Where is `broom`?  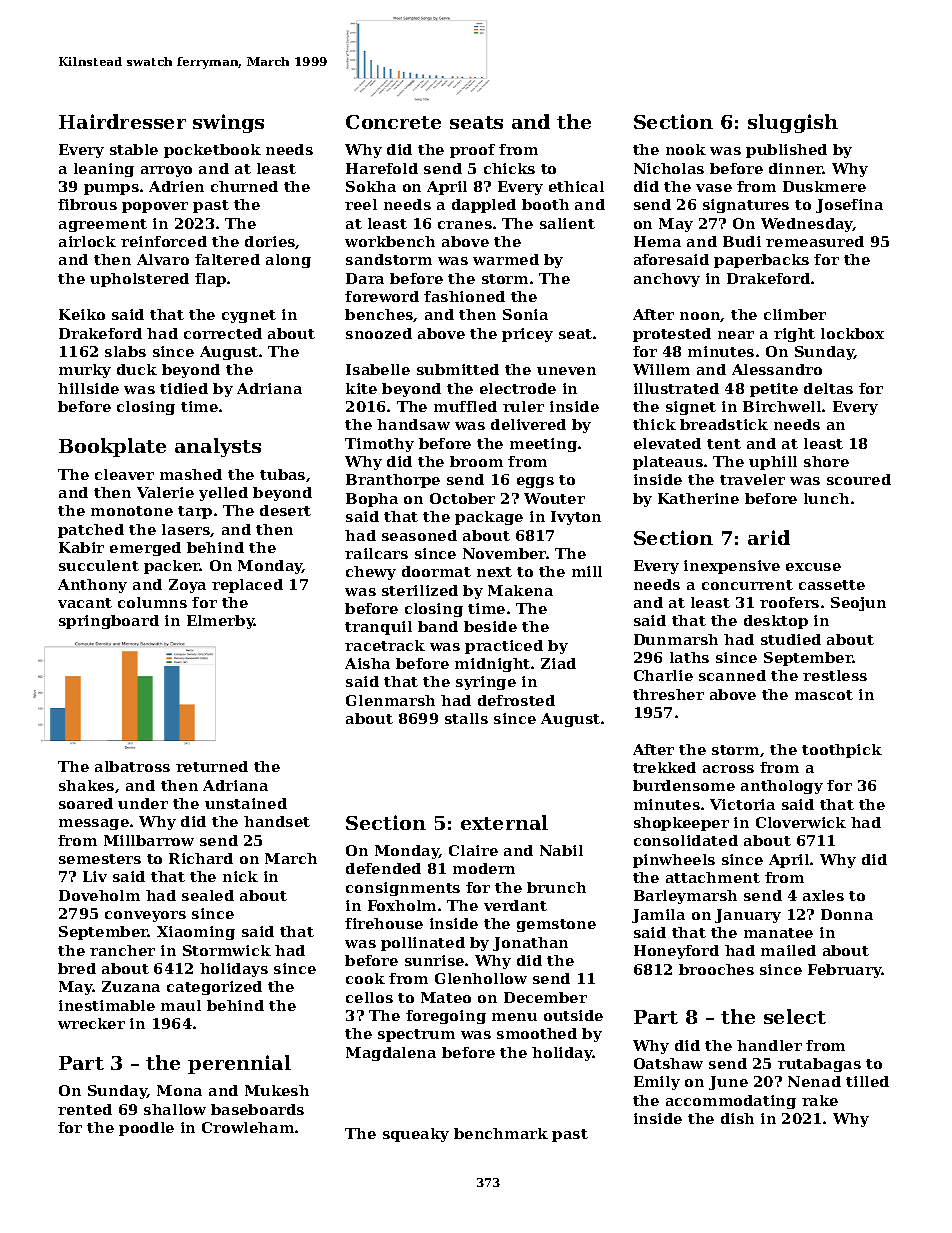
broom is located at coordinates (476, 461).
